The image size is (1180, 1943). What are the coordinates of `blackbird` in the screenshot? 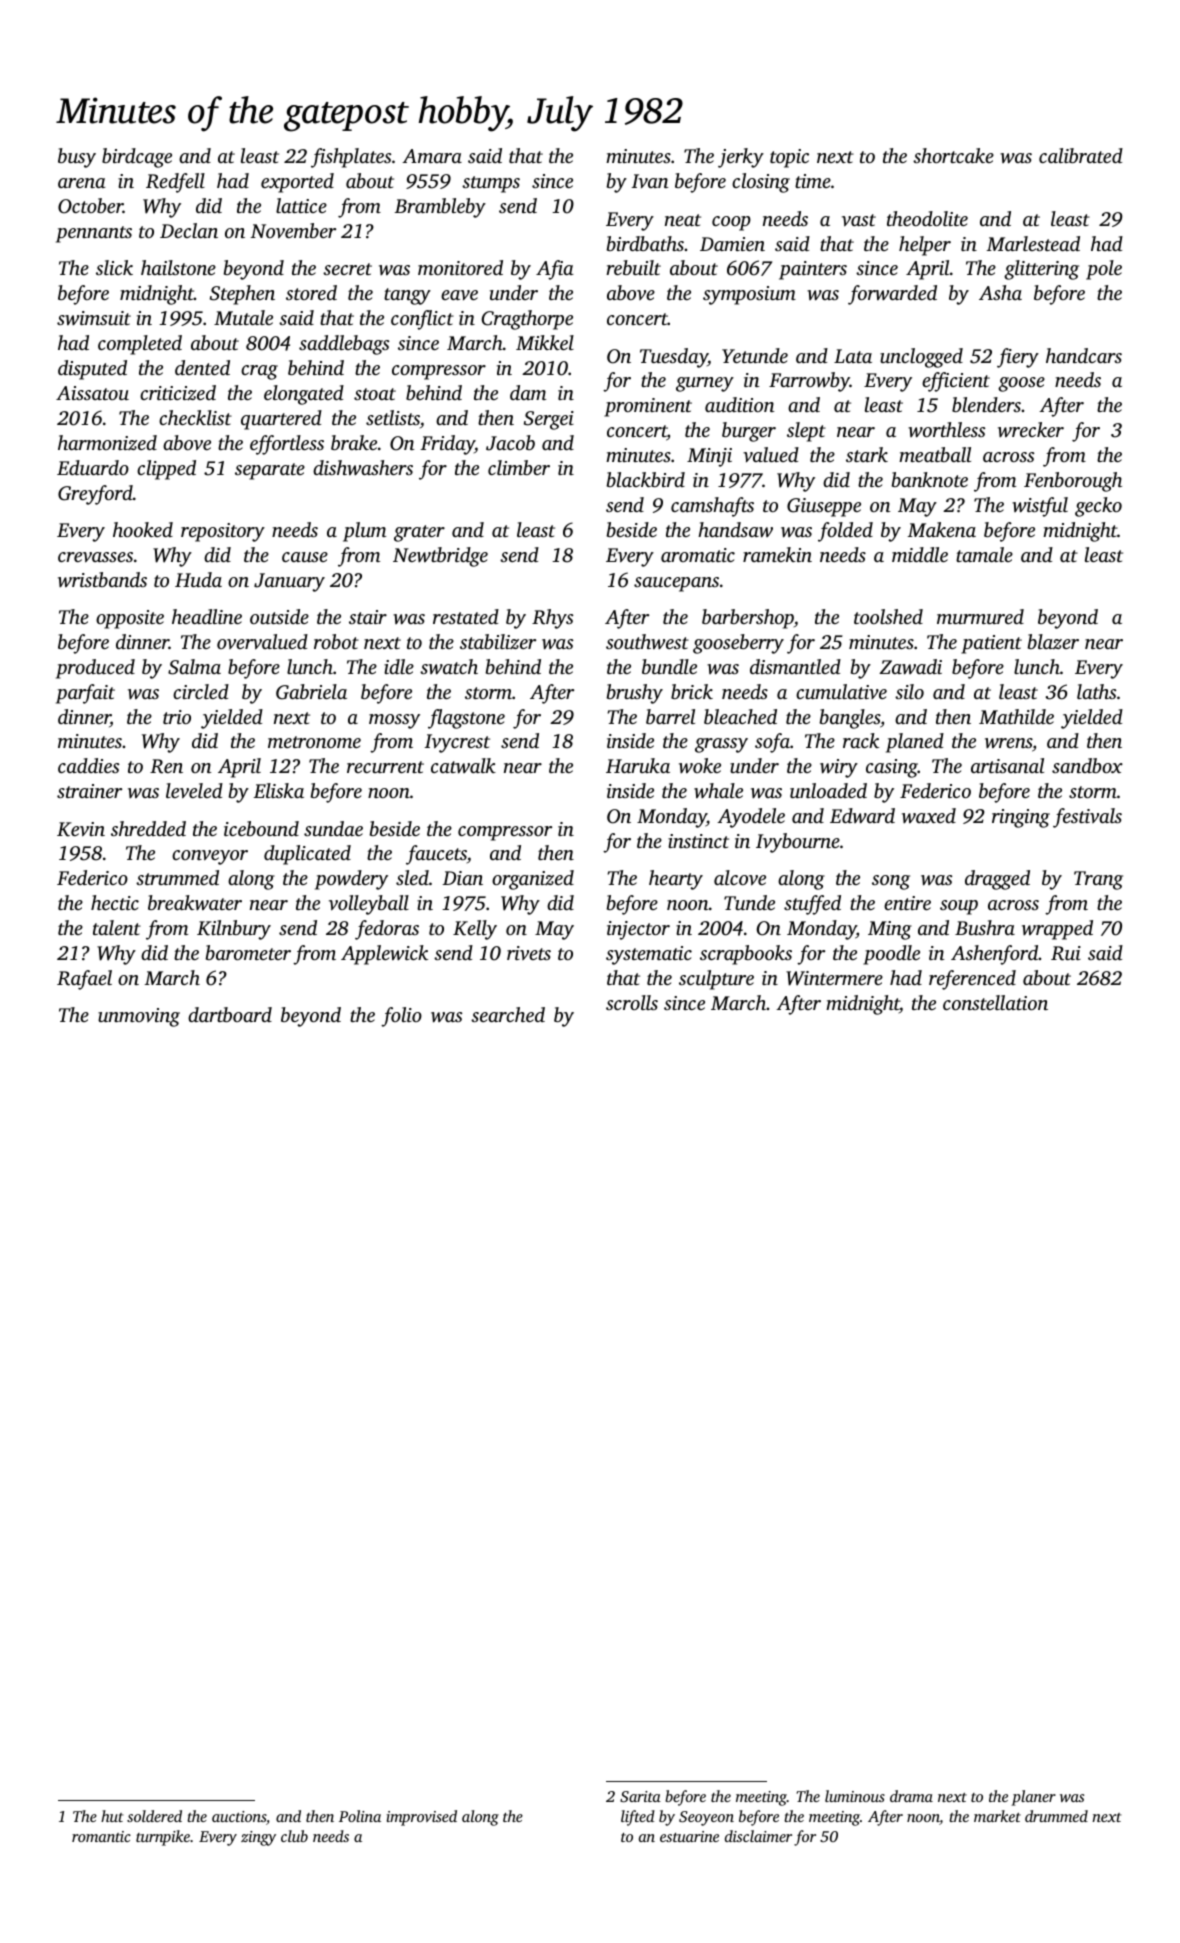 It's located at (646, 479).
